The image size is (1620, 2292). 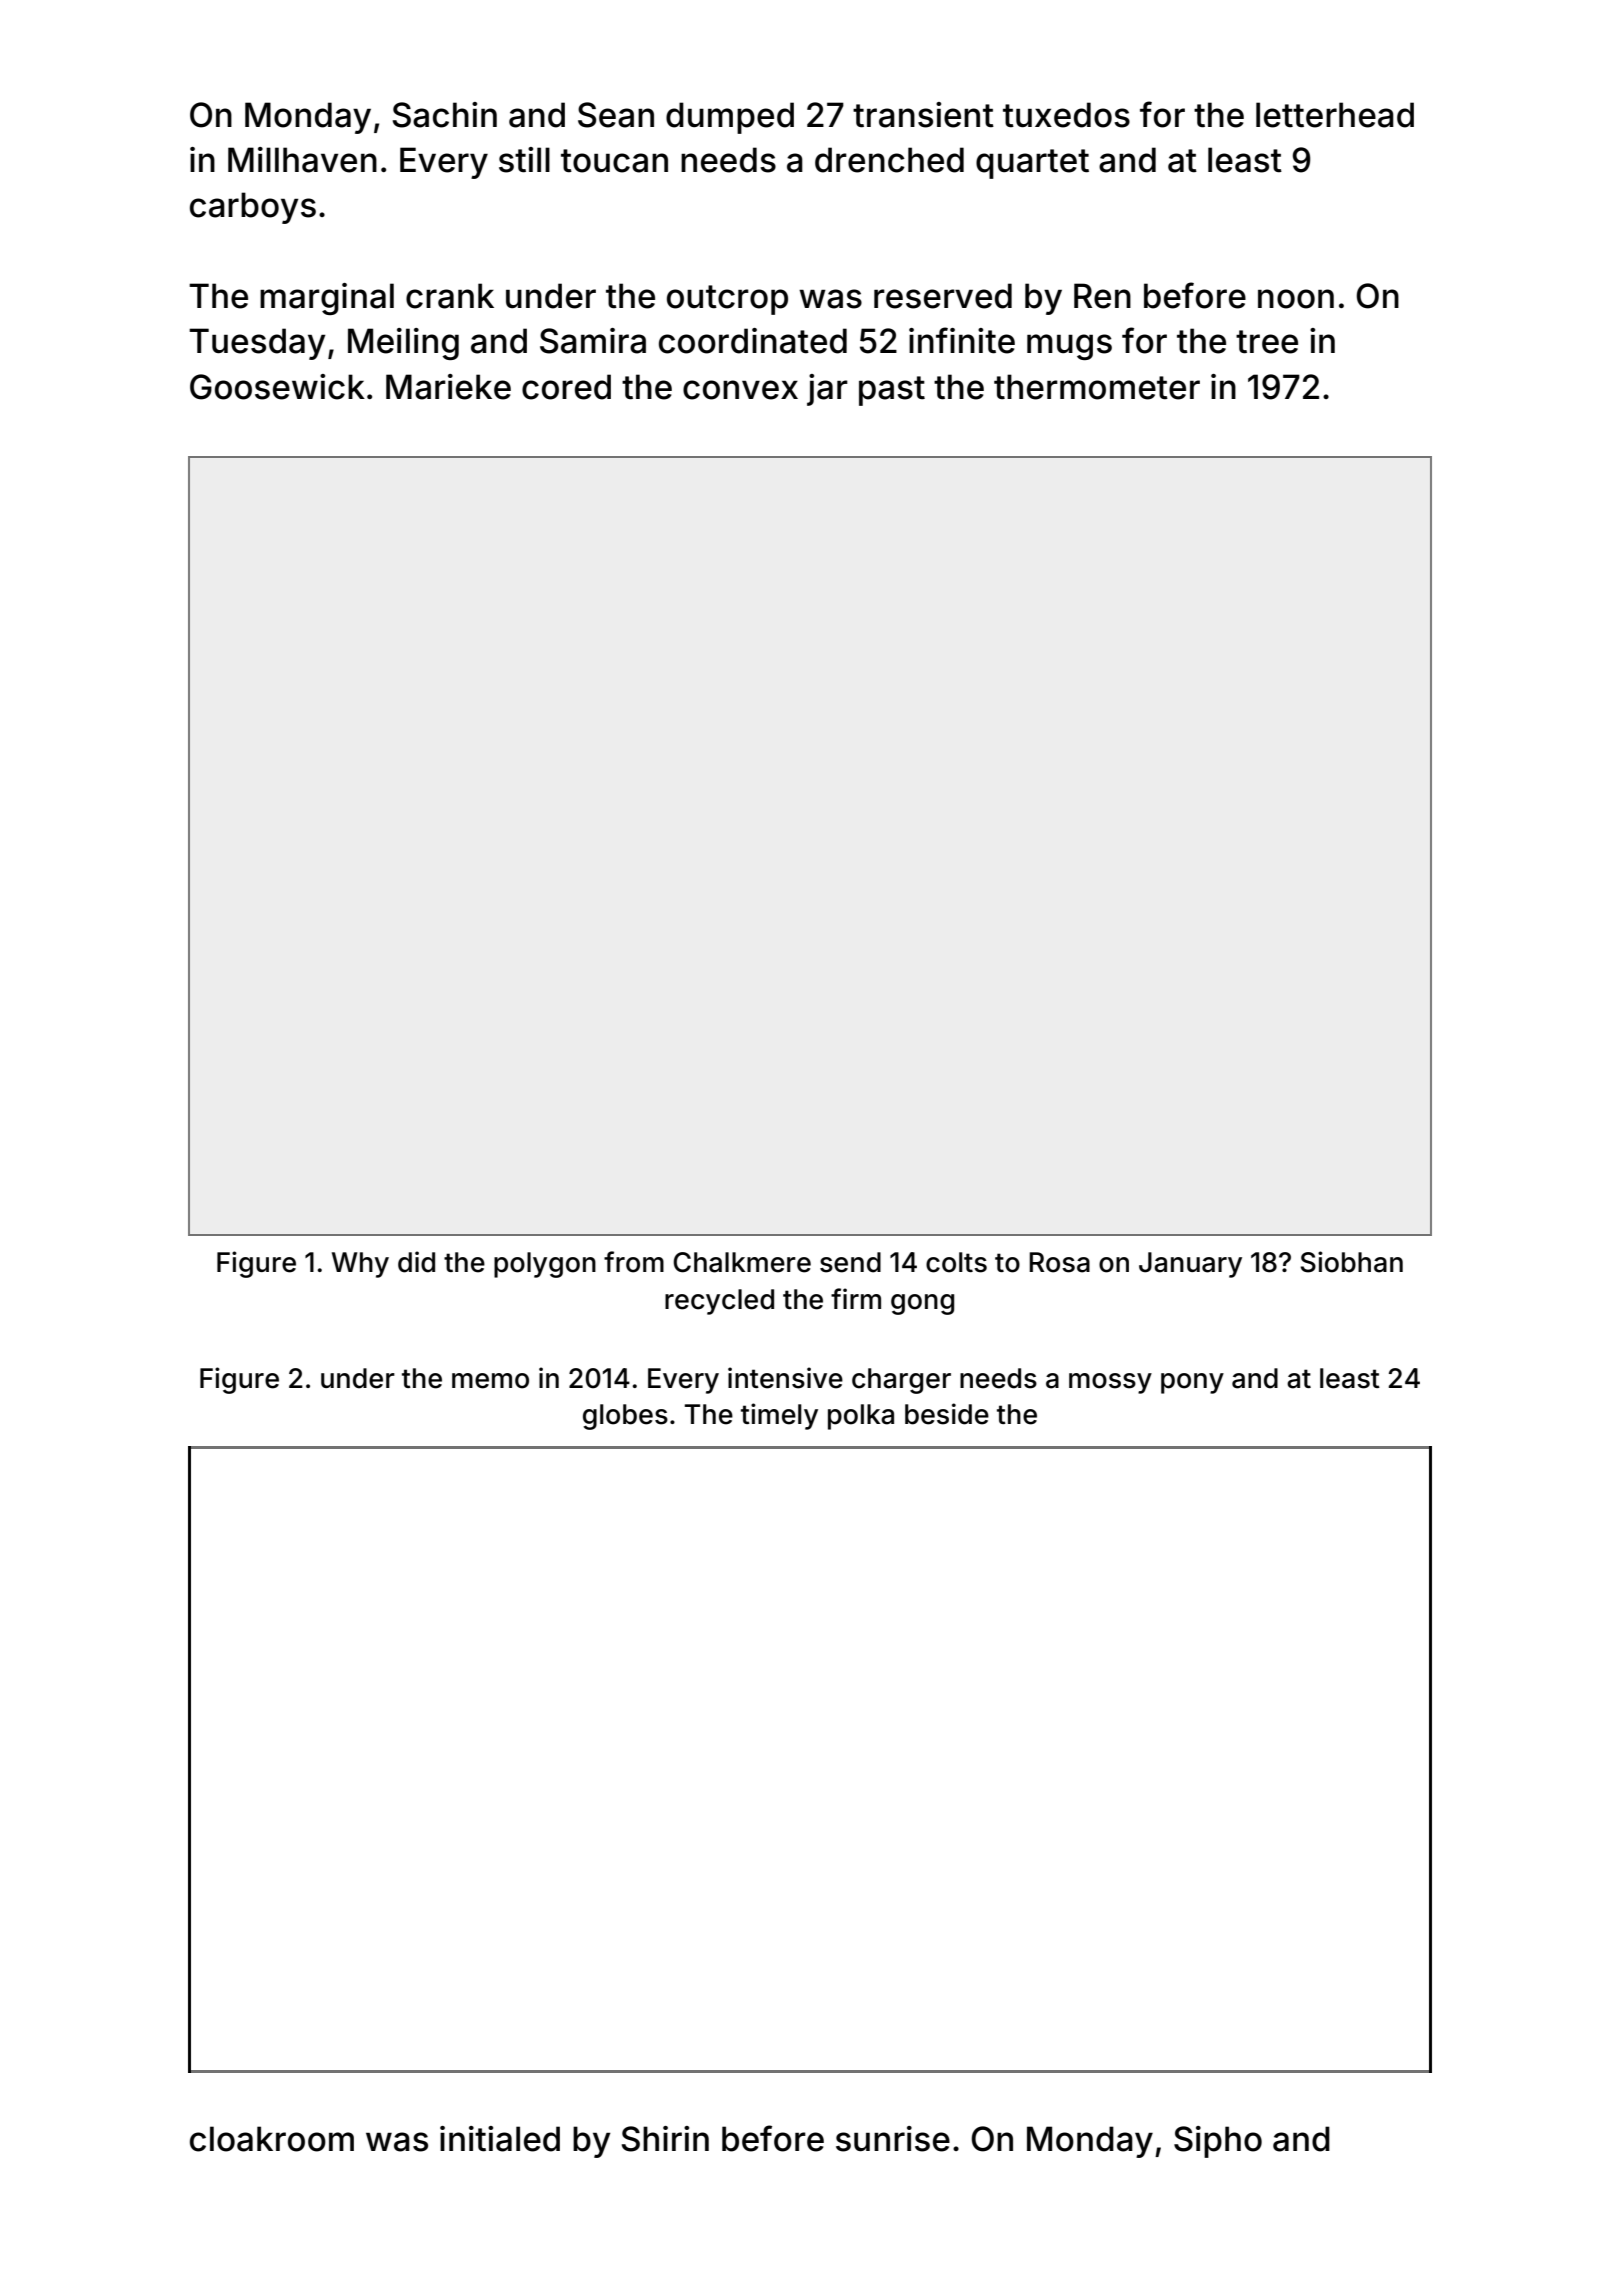 I want to click on initialed, so click(x=500, y=2139).
